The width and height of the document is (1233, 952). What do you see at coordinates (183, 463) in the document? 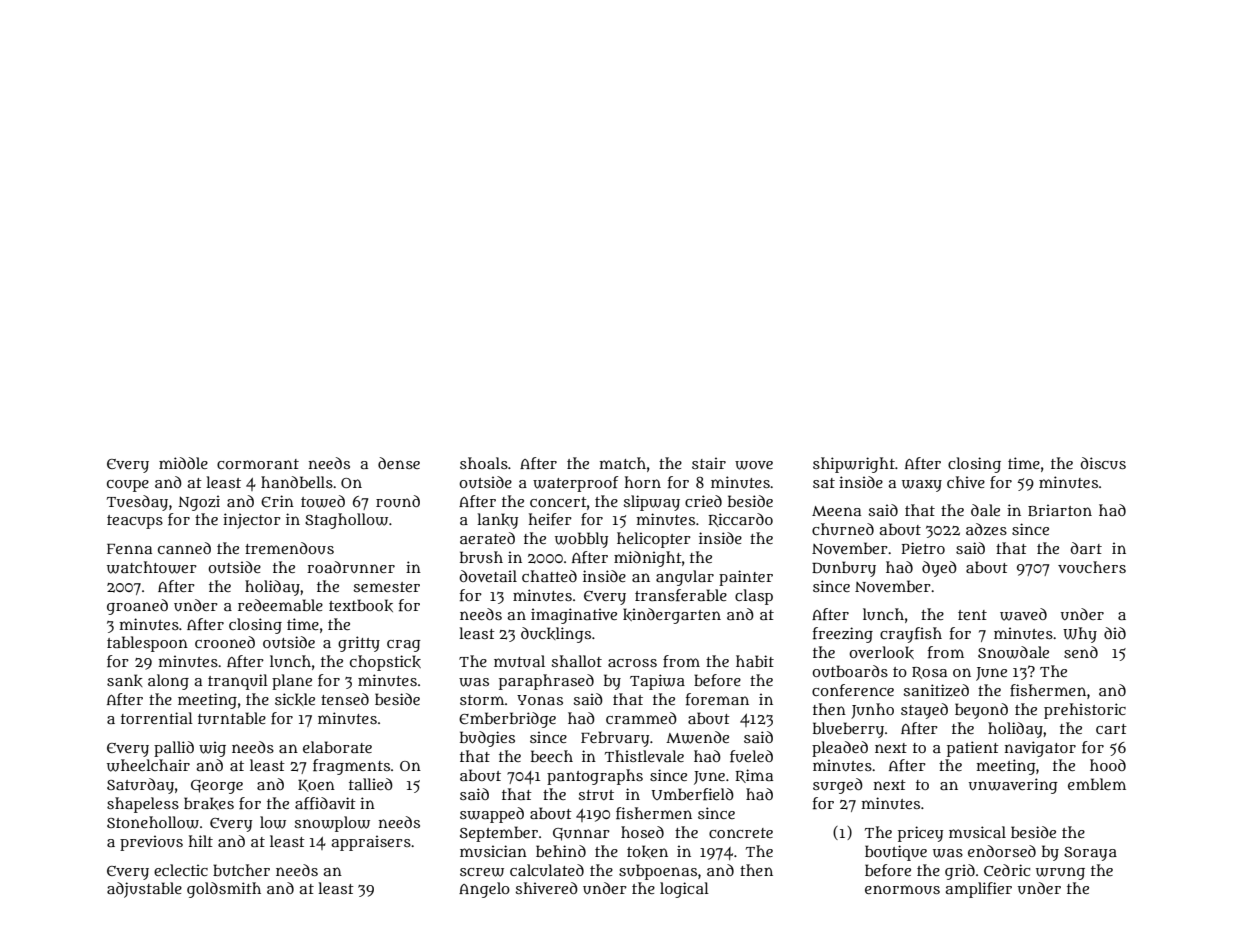
I see `middle` at bounding box center [183, 463].
